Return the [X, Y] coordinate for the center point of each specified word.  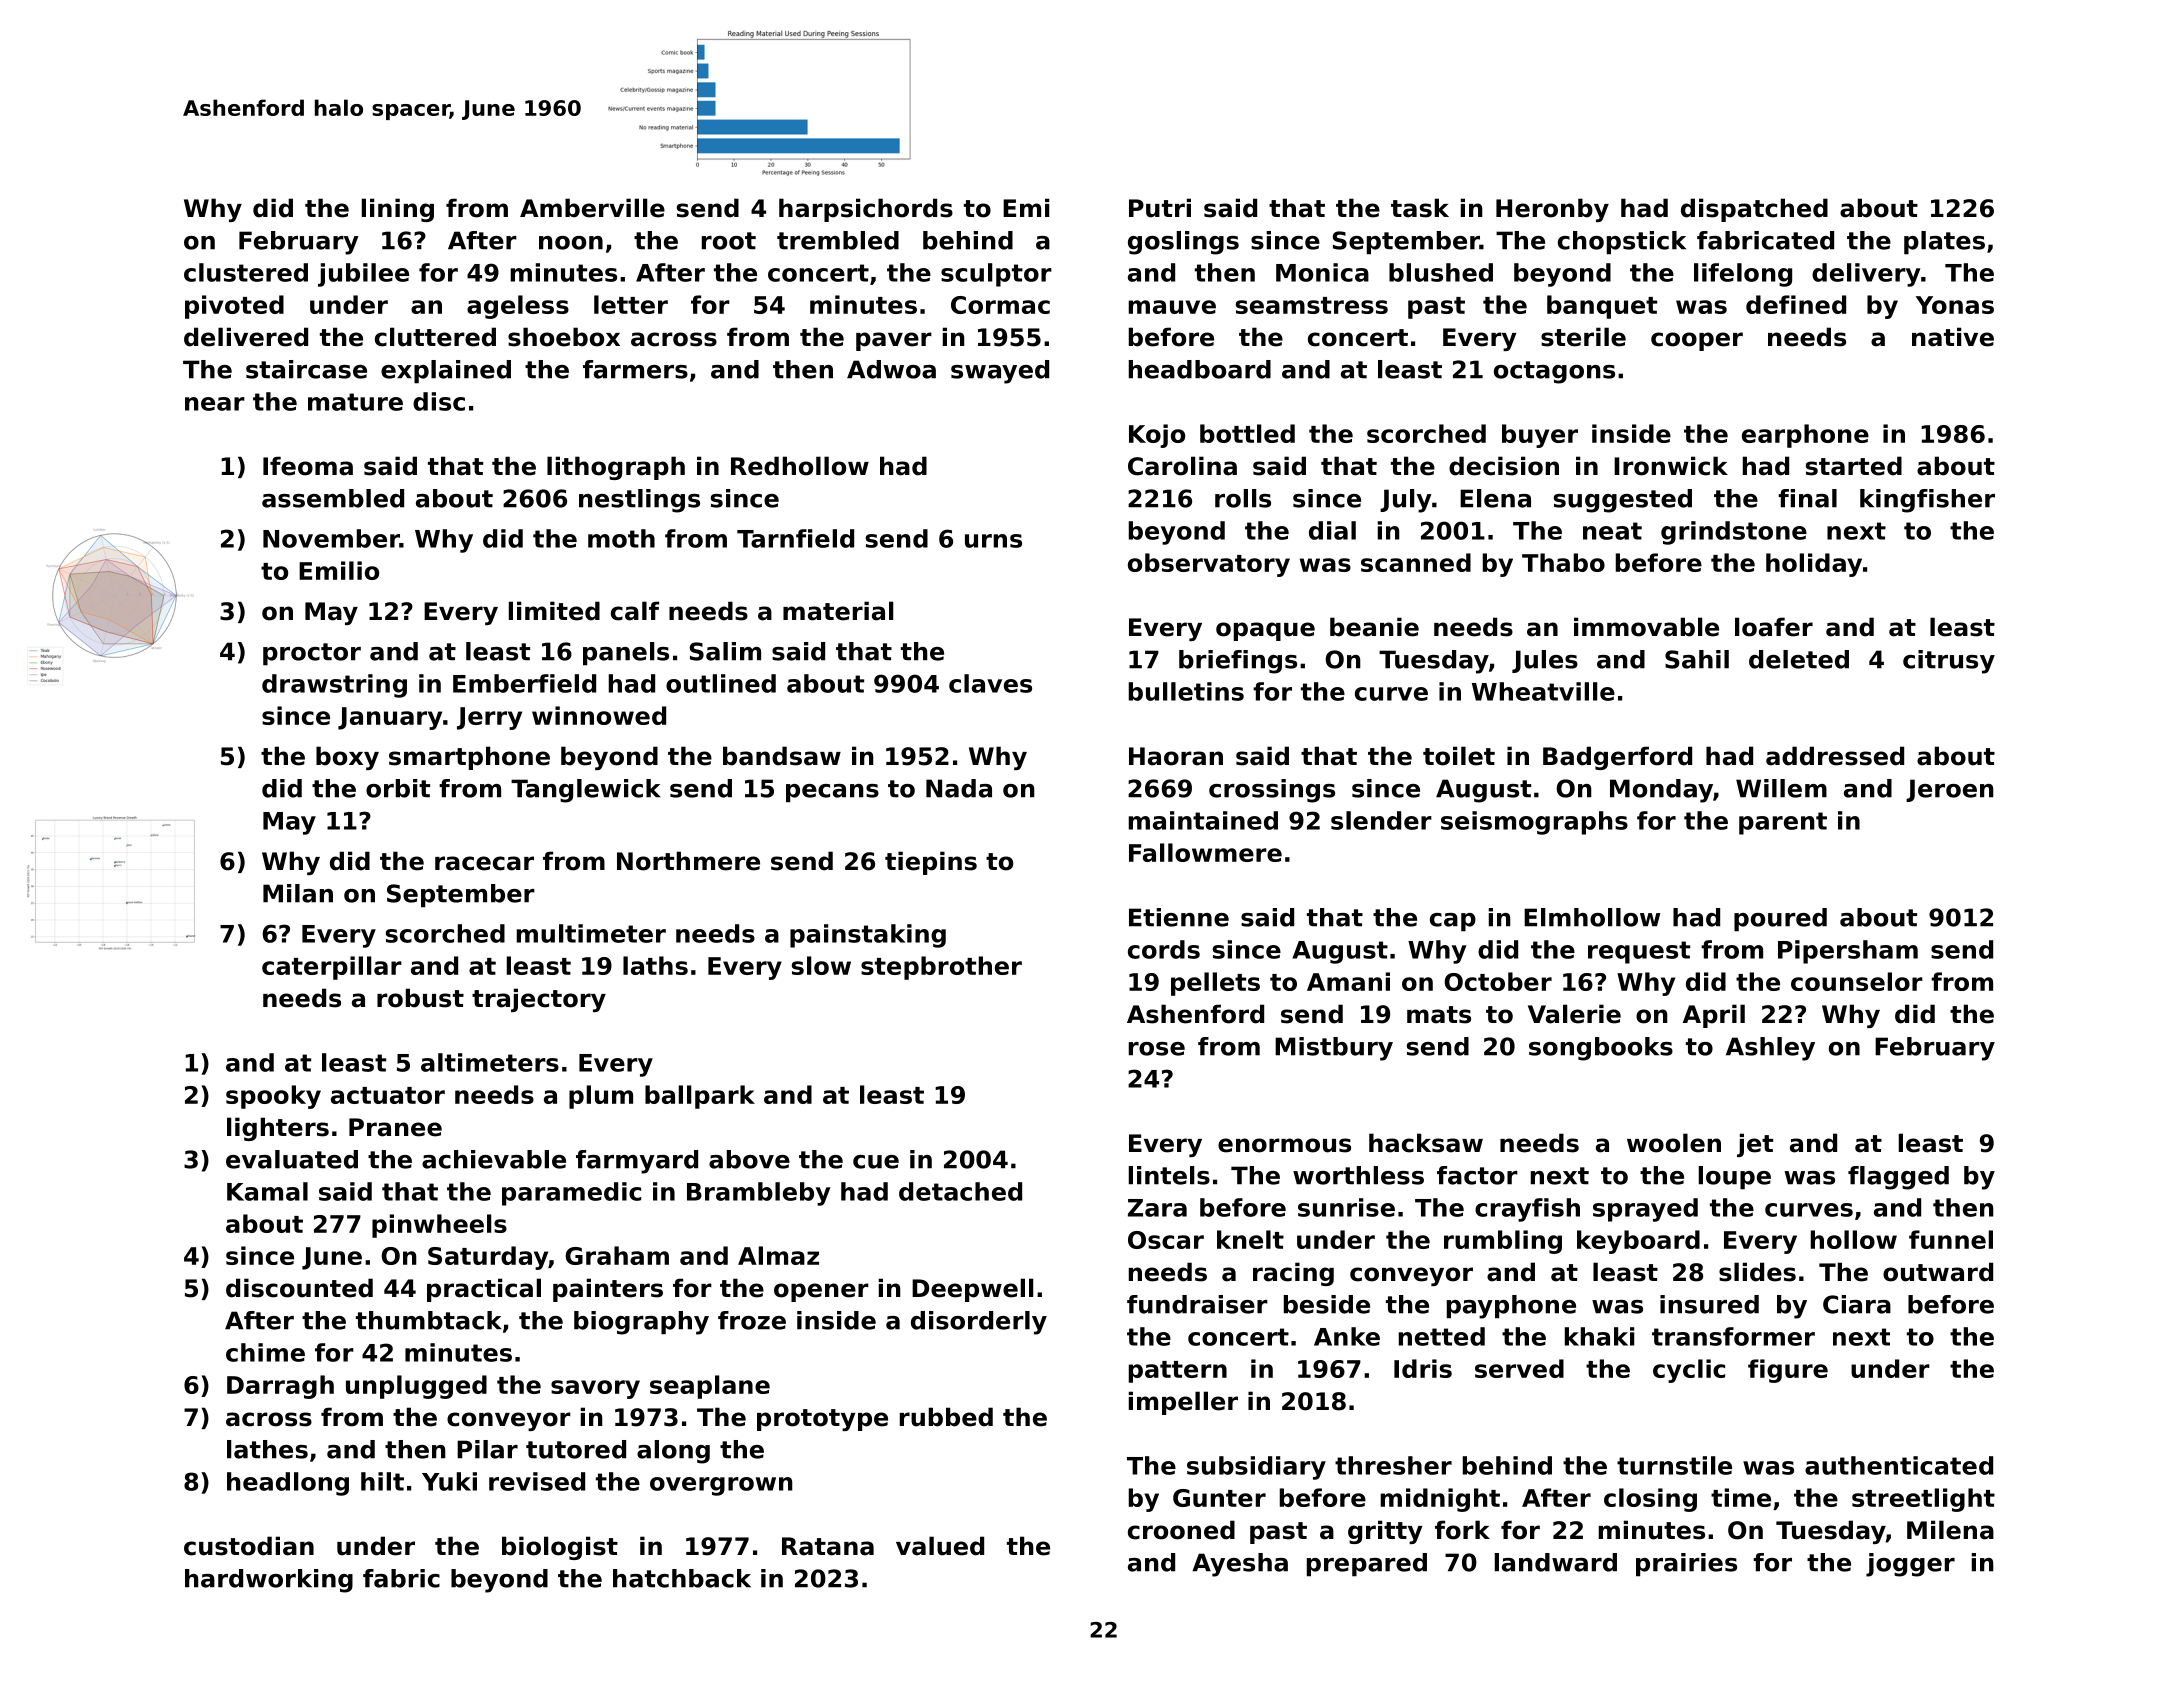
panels [626, 654]
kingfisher [1927, 501]
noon [571, 243]
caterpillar [332, 968]
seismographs [1534, 823]
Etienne [1179, 917]
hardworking [269, 1581]
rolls [1243, 498]
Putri [1160, 208]
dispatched [1754, 210]
